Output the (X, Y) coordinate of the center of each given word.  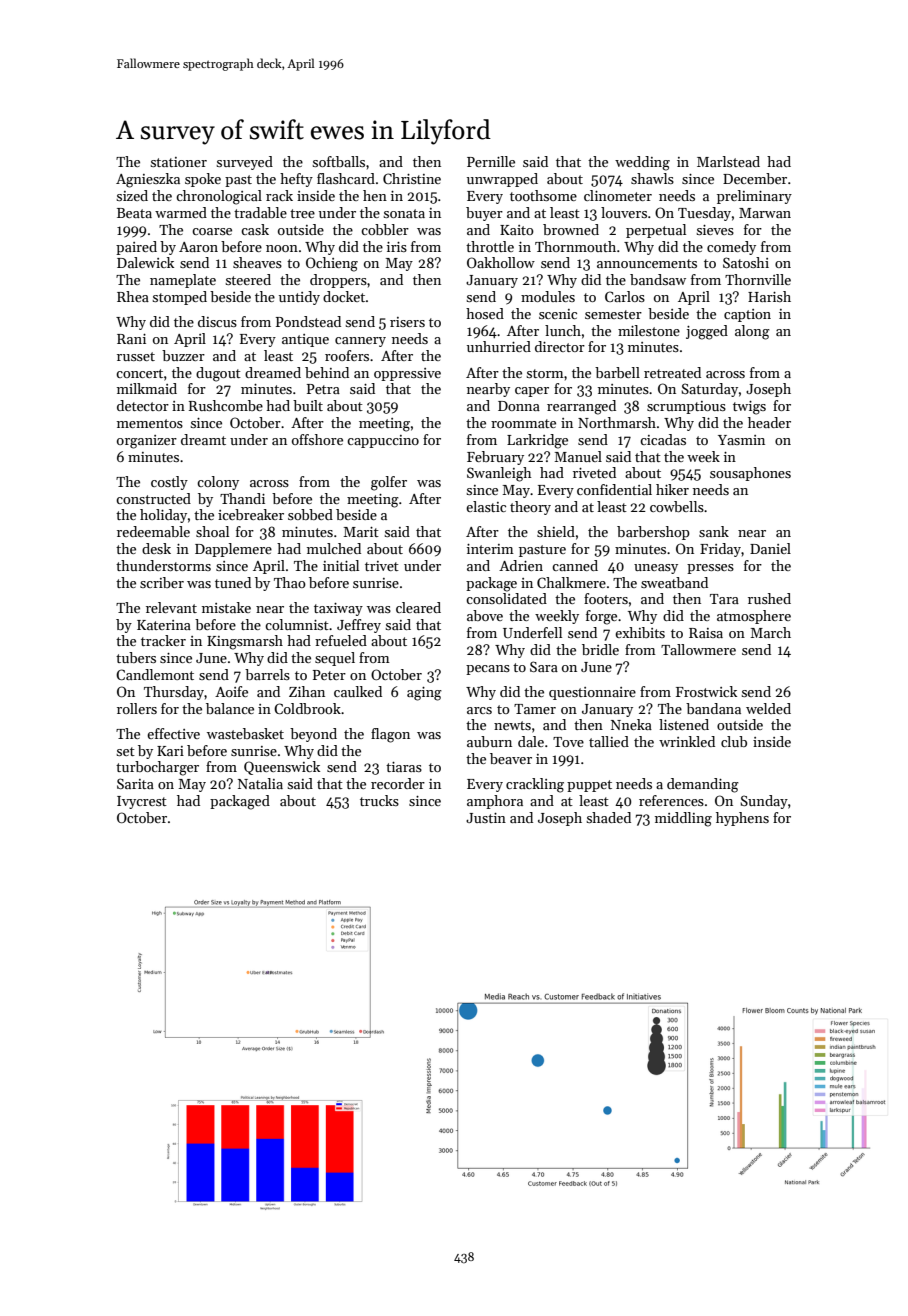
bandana (713, 708)
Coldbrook (307, 708)
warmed (181, 212)
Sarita (135, 783)
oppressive (407, 374)
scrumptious (686, 407)
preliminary (754, 197)
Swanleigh (499, 474)
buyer (484, 214)
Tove (568, 742)
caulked (358, 691)
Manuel (578, 456)
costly (169, 483)
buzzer (183, 355)
